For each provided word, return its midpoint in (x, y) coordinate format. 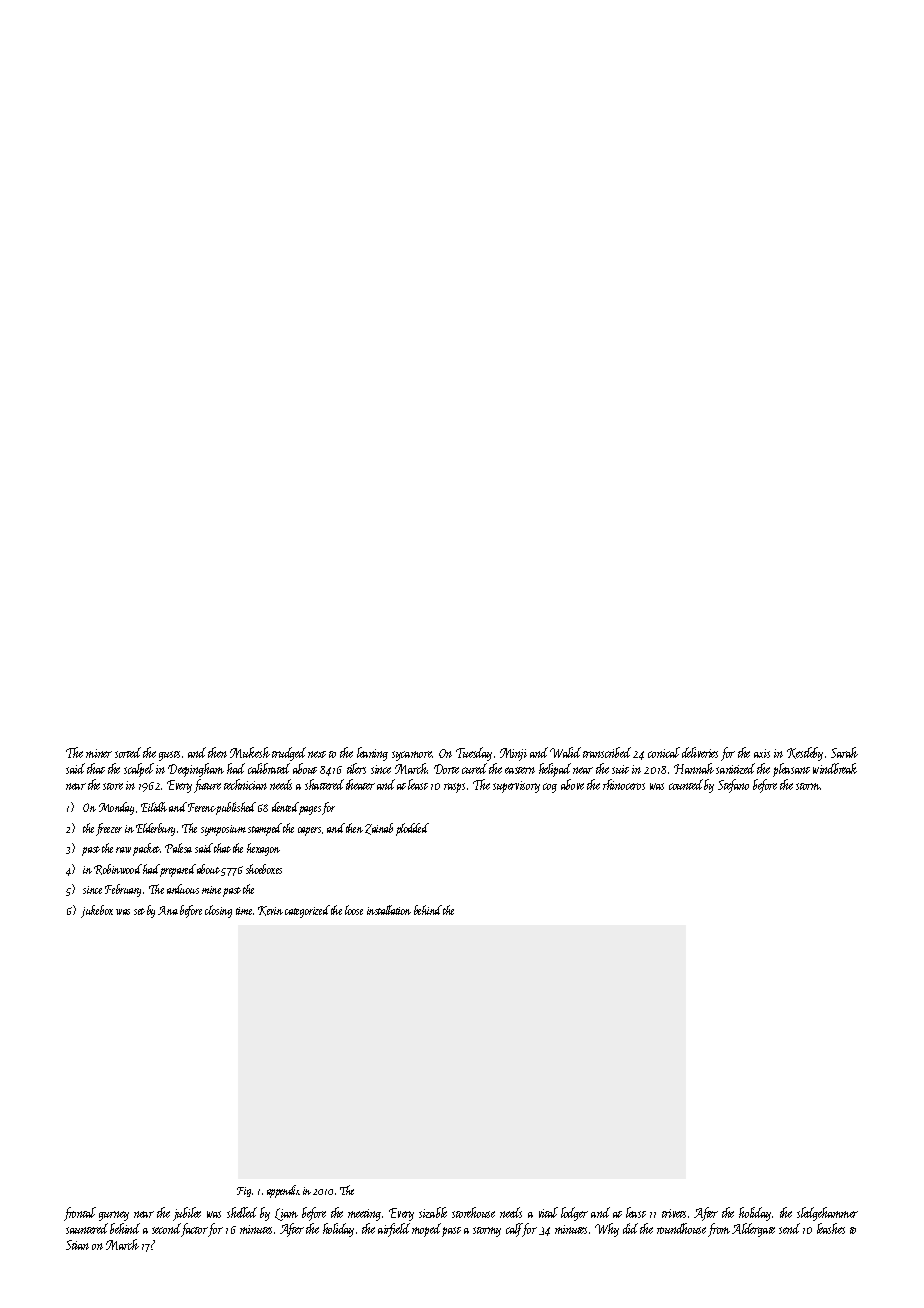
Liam (286, 1214)
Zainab (379, 829)
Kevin (270, 911)
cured (474, 768)
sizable (433, 1212)
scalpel (139, 770)
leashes (831, 1228)
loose (354, 910)
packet (146, 849)
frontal (80, 1214)
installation (389, 910)
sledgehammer (827, 1214)
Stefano (733, 786)
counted (686, 784)
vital (548, 1212)
